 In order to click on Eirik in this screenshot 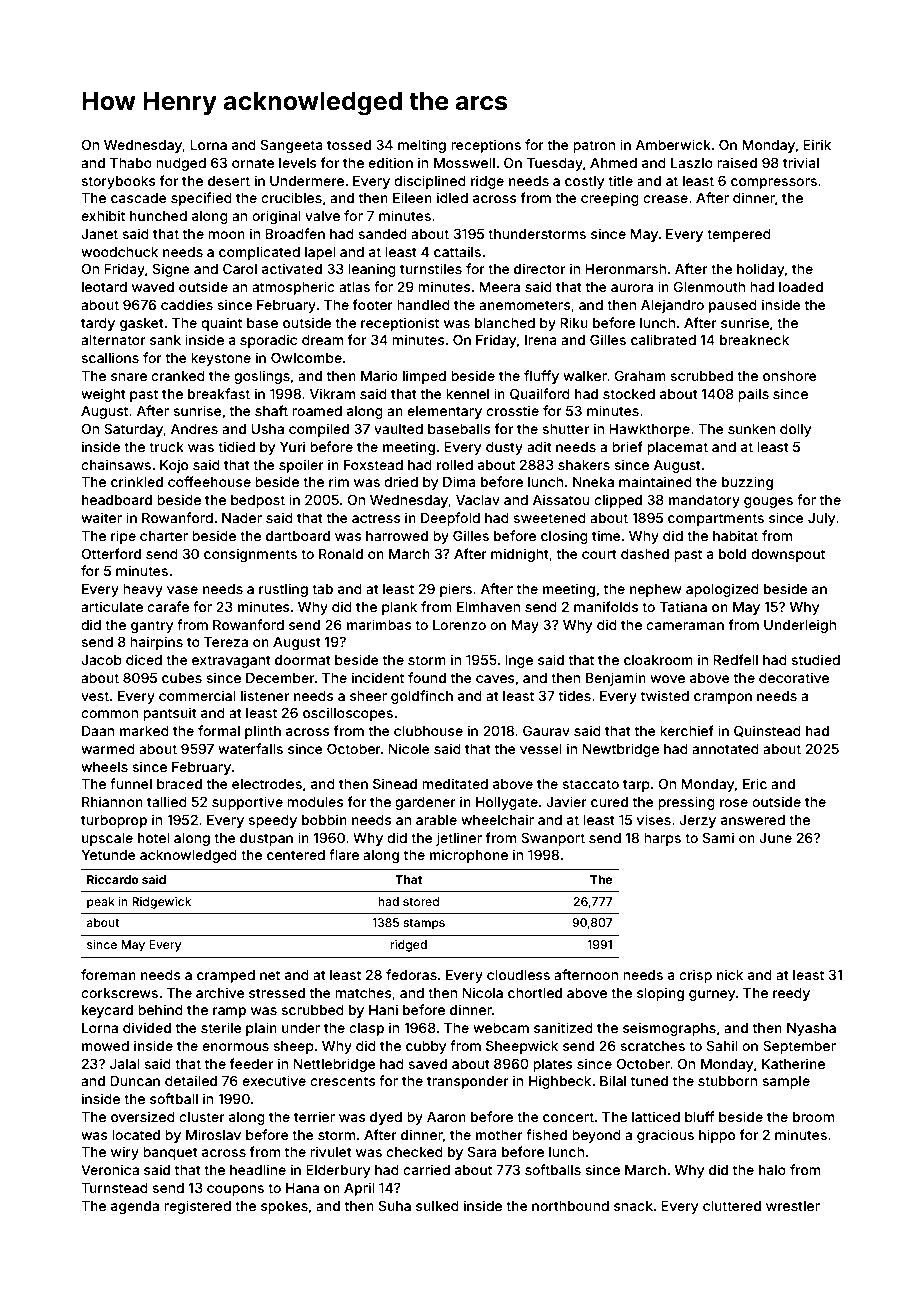, I will do `click(817, 144)`.
